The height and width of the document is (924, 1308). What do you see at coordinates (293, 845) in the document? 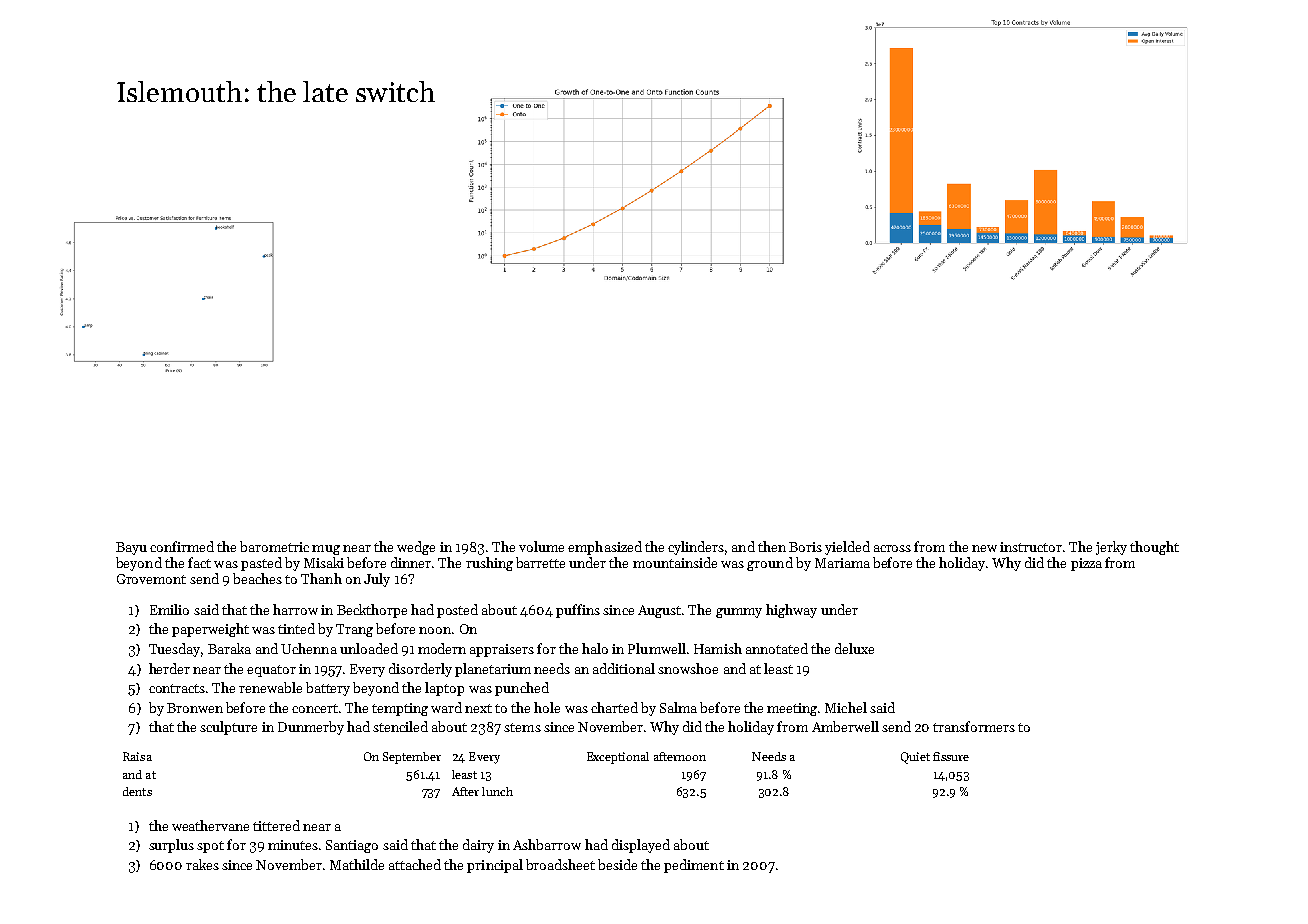
I see `minutes` at bounding box center [293, 845].
